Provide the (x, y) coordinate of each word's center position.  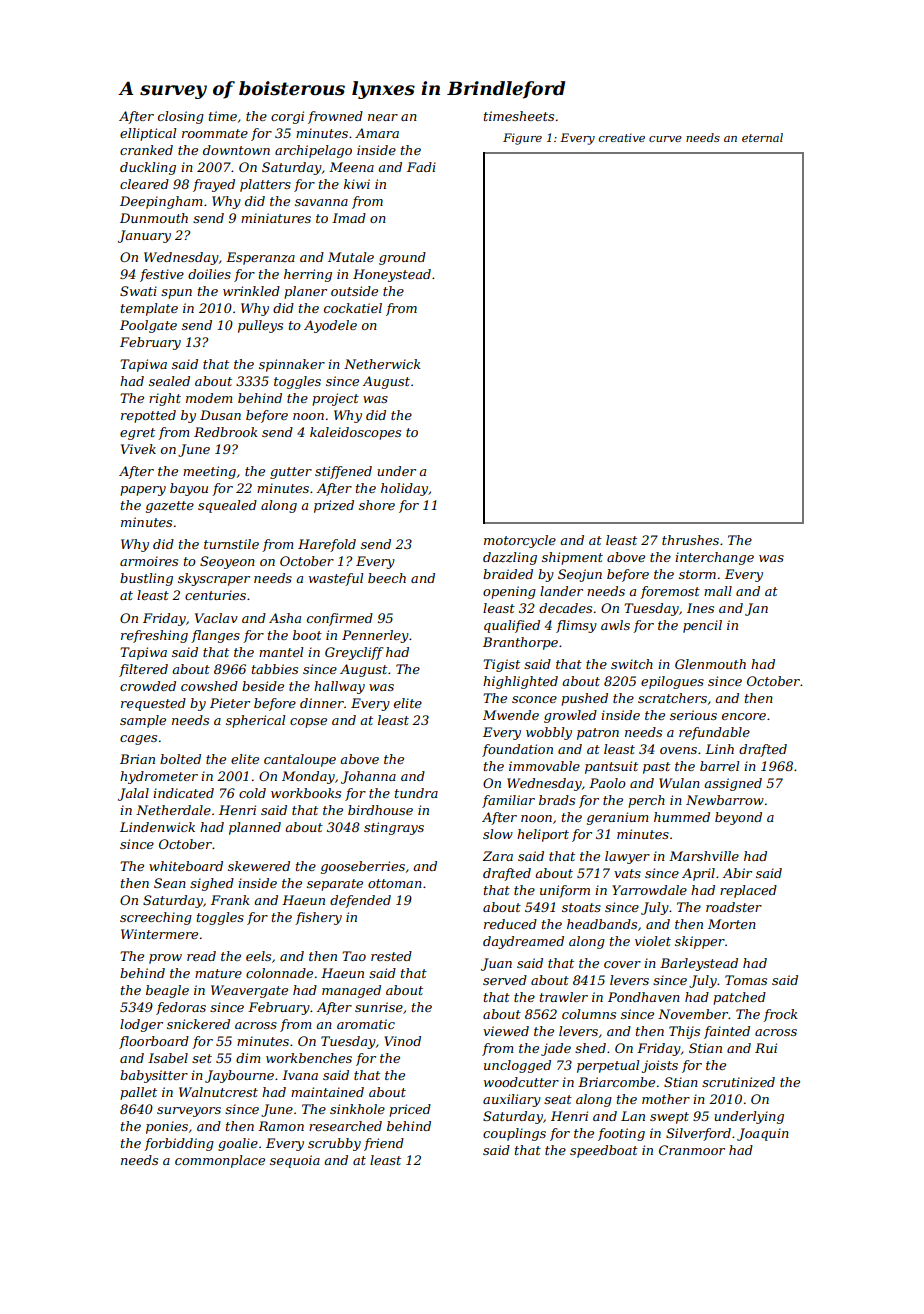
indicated (183, 793)
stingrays (394, 828)
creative (622, 137)
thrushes (690, 540)
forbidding (179, 1144)
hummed (682, 817)
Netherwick (382, 364)
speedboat (604, 1151)
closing (181, 117)
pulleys (260, 326)
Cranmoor (692, 1150)
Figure (522, 139)
